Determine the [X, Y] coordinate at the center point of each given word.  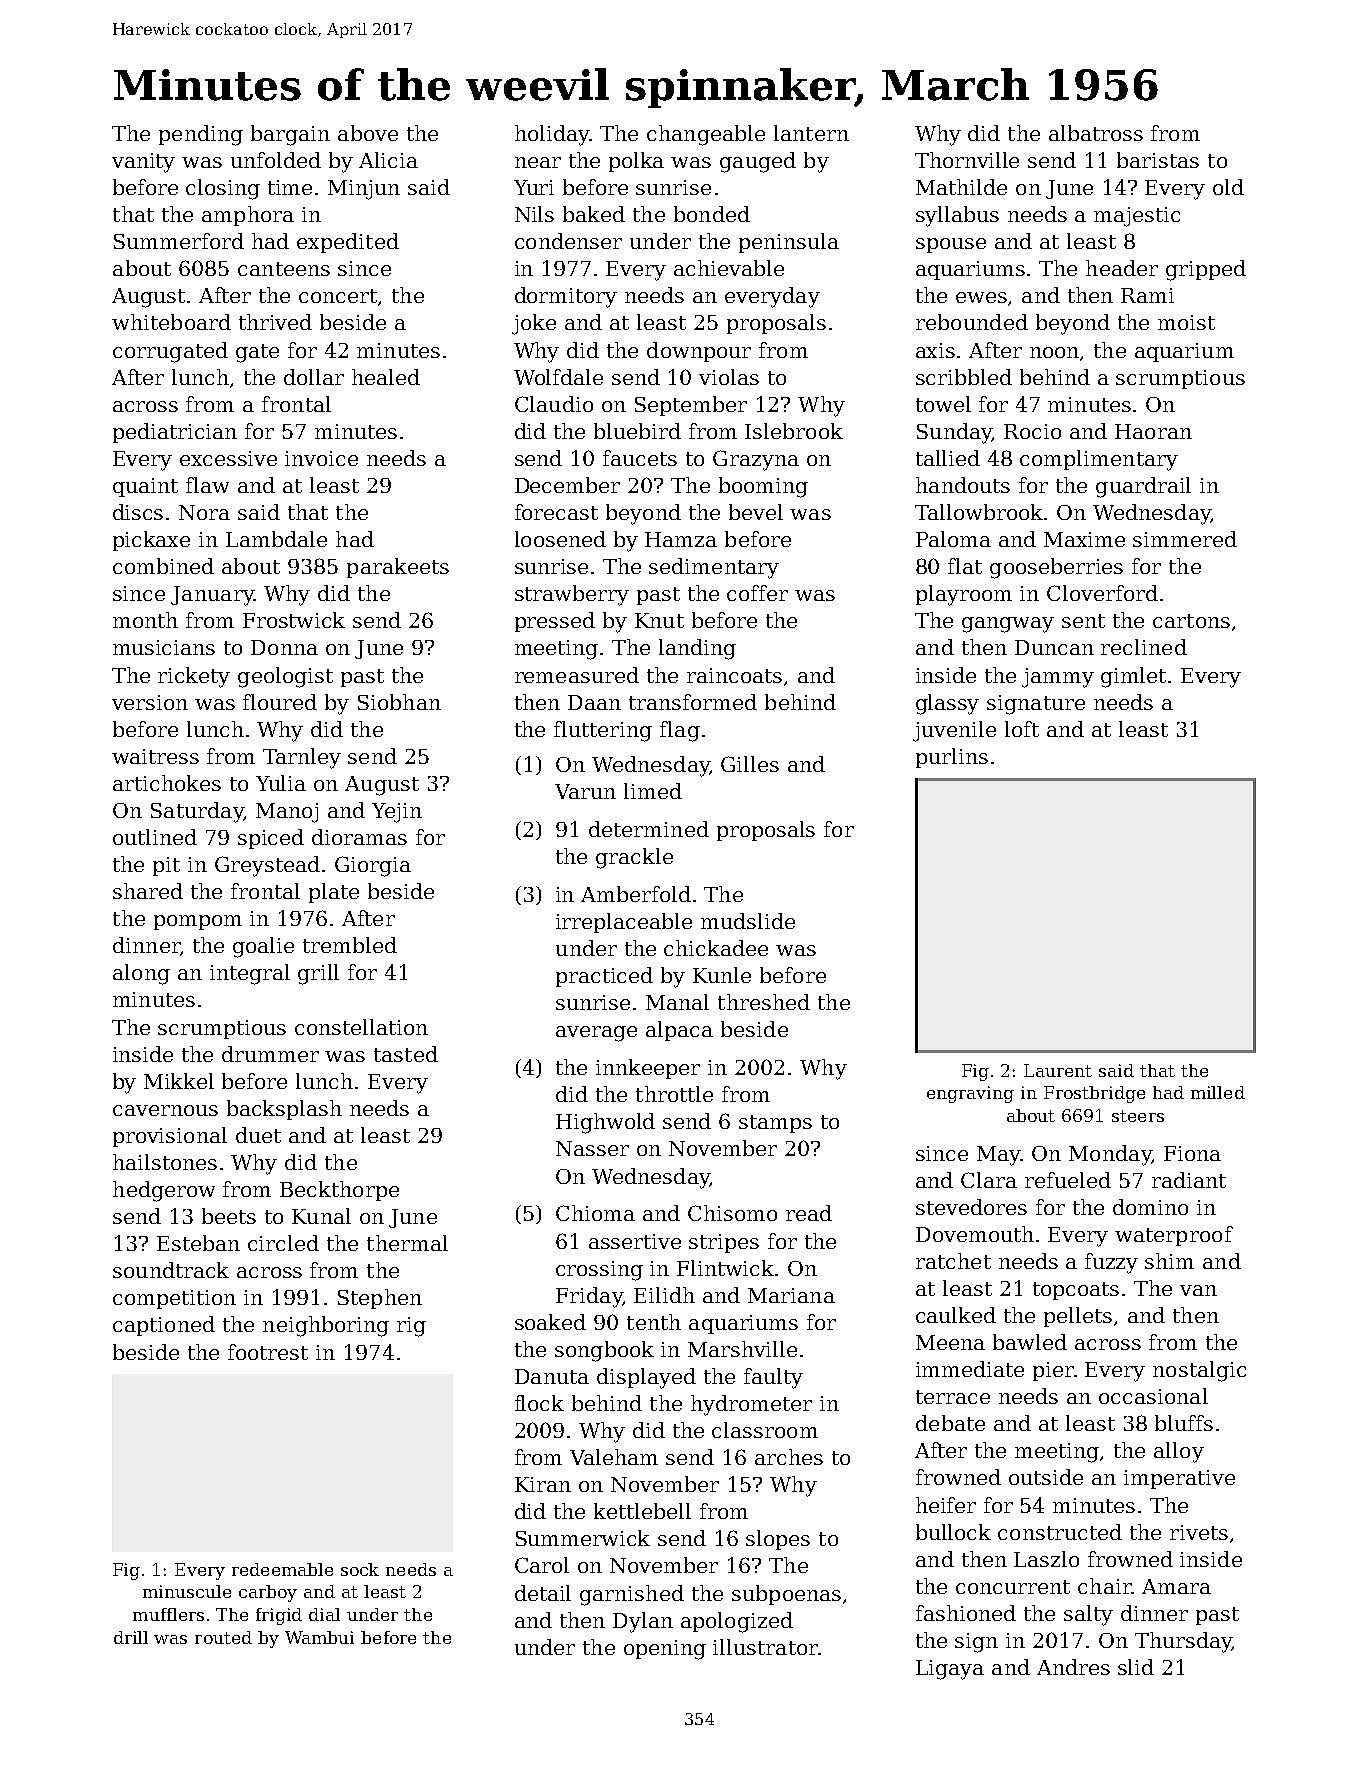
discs [138, 512]
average [596, 1034]
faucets [640, 458]
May [999, 1156]
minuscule [187, 1591]
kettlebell [642, 1511]
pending [201, 135]
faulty [773, 1378]
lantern [811, 133]
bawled [1030, 1342]
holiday [552, 135]
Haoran [1153, 431]
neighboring [326, 1326]
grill [318, 974]
